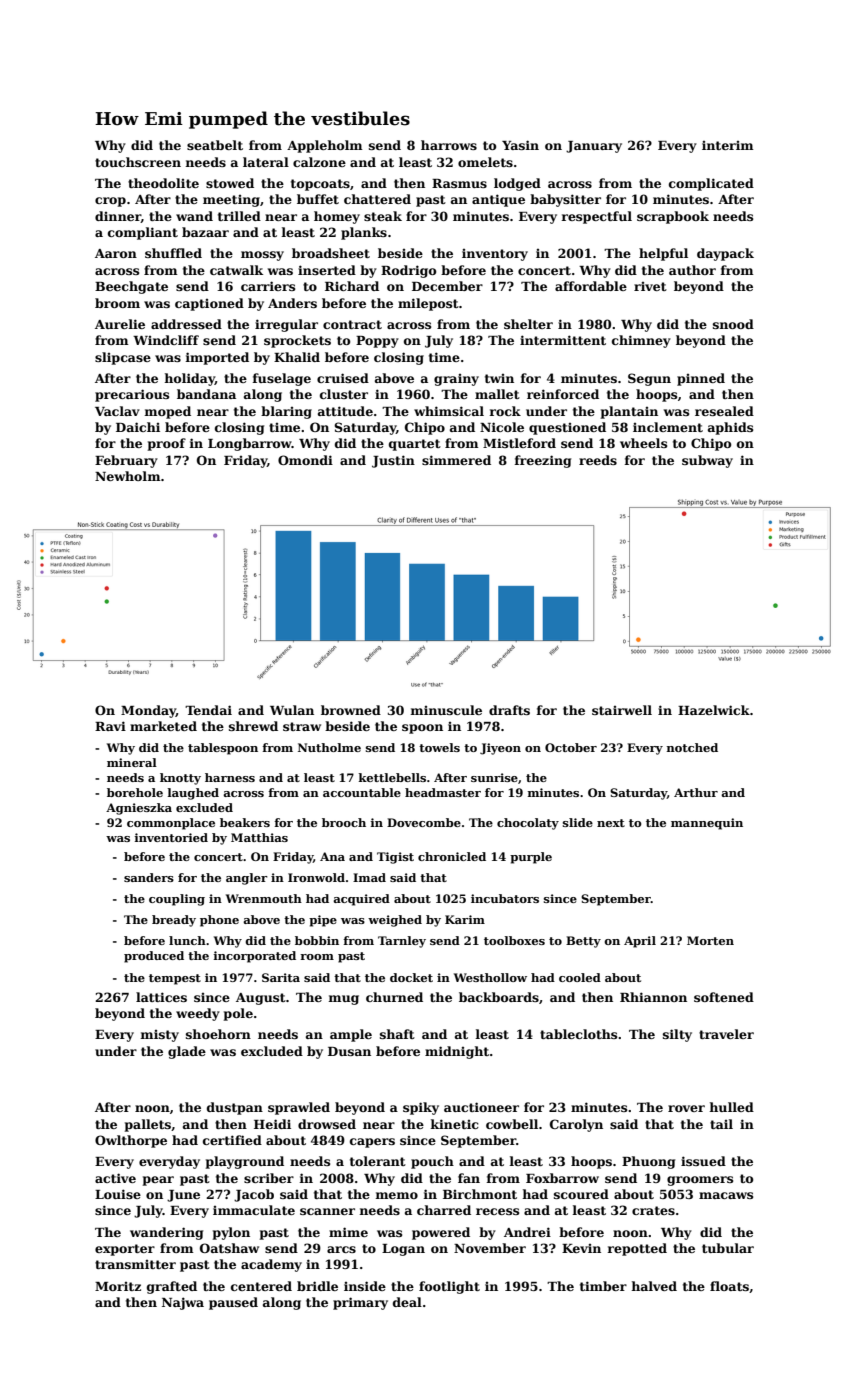 The image size is (849, 1400). What do you see at coordinates (711, 184) in the document?
I see `complicated` at bounding box center [711, 184].
